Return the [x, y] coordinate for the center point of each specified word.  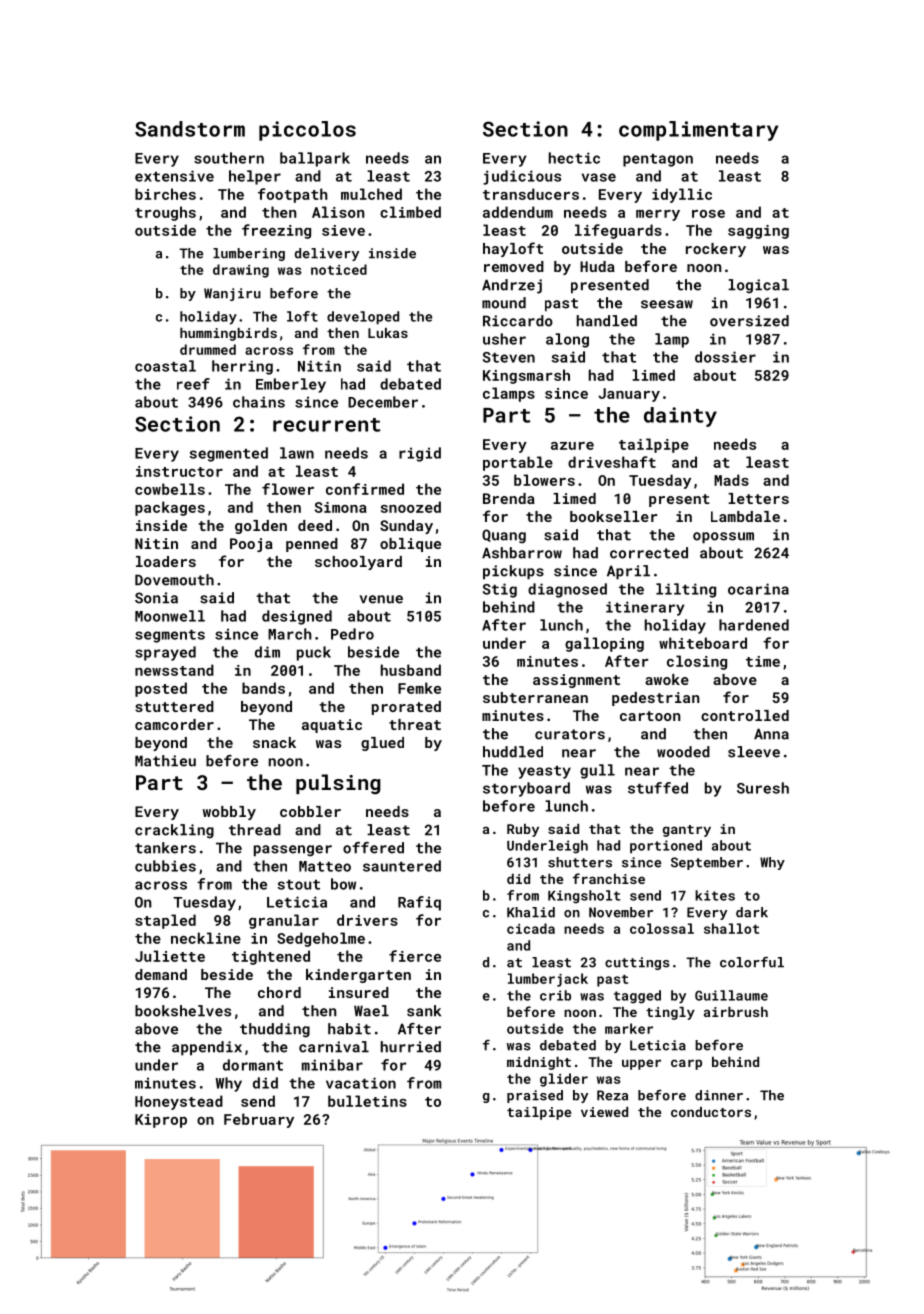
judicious [522, 177]
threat [415, 724]
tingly [670, 1013]
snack [274, 742]
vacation [361, 1083]
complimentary [698, 131]
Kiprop [161, 1121]
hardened [754, 625]
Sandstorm [190, 129]
